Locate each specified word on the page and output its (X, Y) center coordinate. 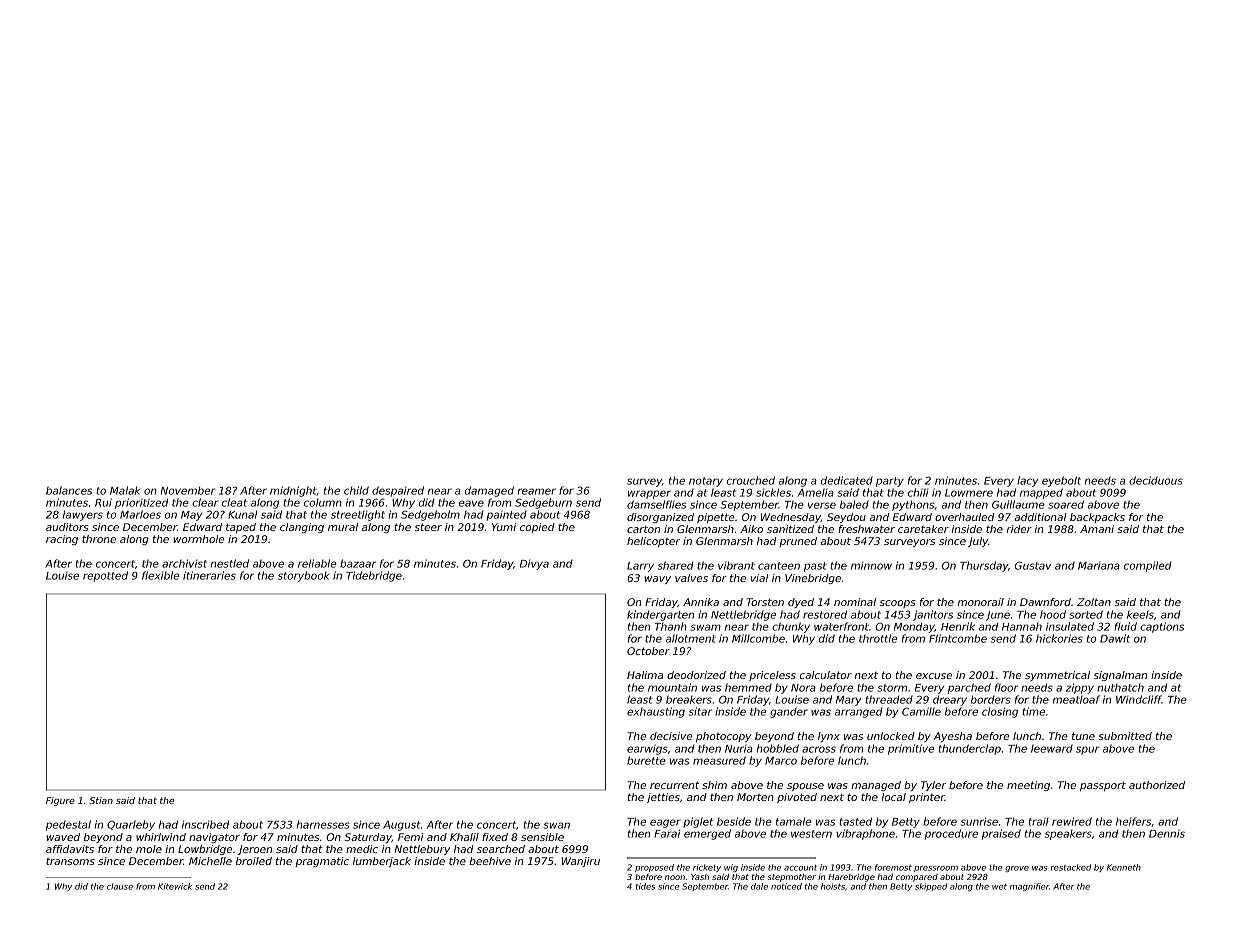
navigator (214, 838)
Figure (60, 801)
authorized (1157, 785)
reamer (537, 491)
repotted (105, 576)
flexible (160, 575)
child (356, 490)
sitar (700, 711)
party (890, 482)
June (998, 616)
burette (646, 760)
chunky (791, 627)
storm (892, 688)
